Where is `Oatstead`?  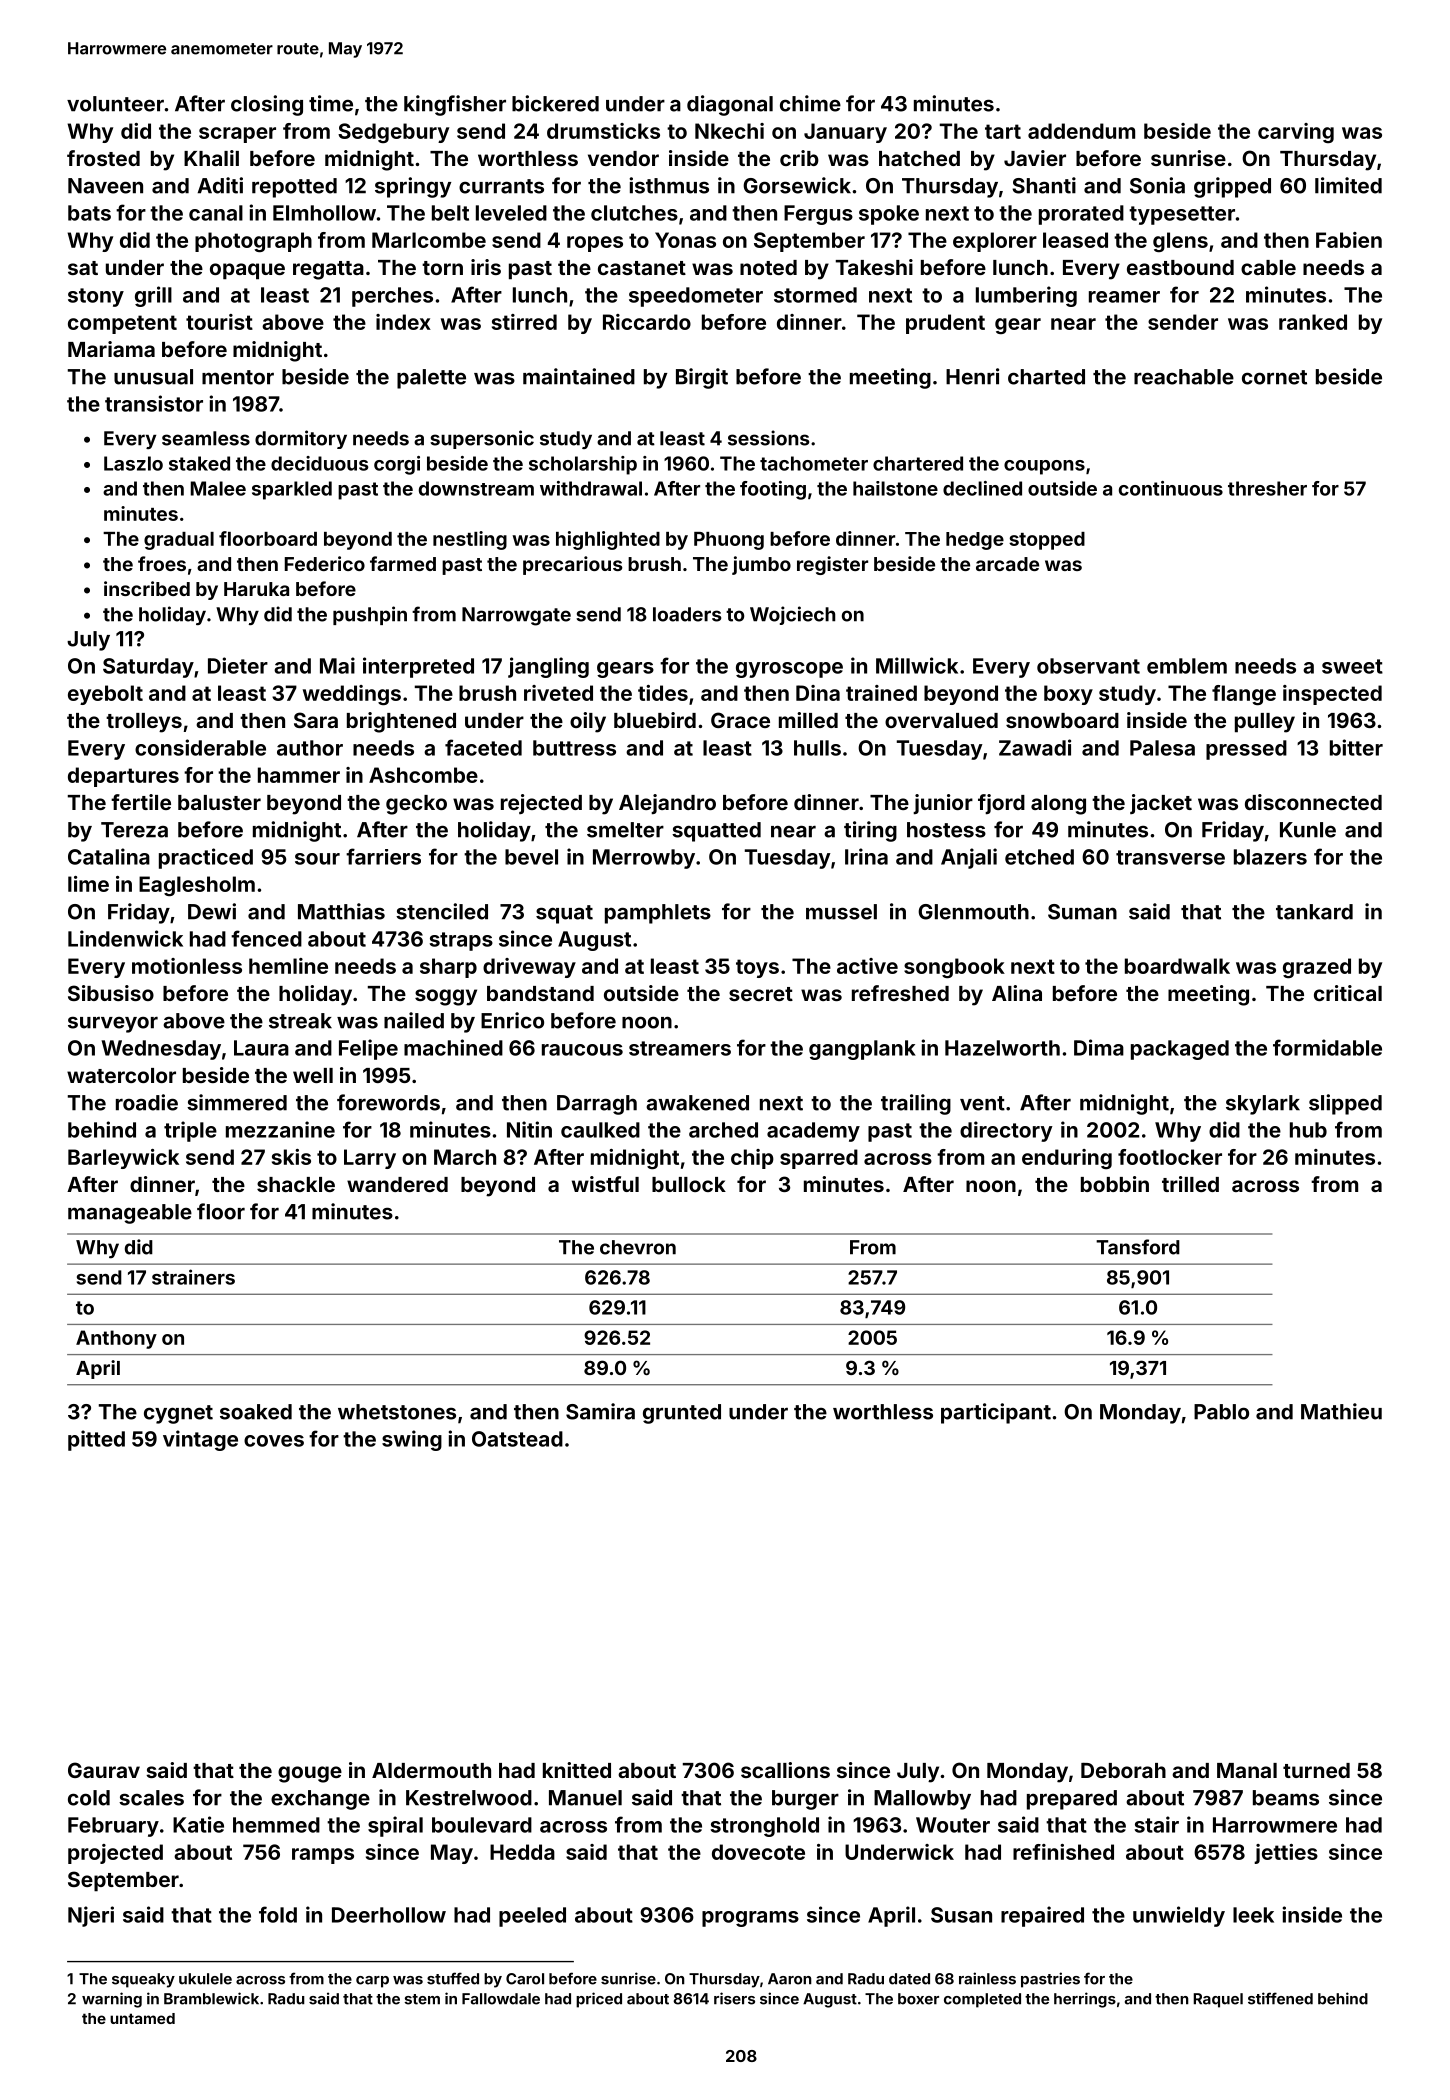
Oatstead is located at coordinates (517, 1439).
